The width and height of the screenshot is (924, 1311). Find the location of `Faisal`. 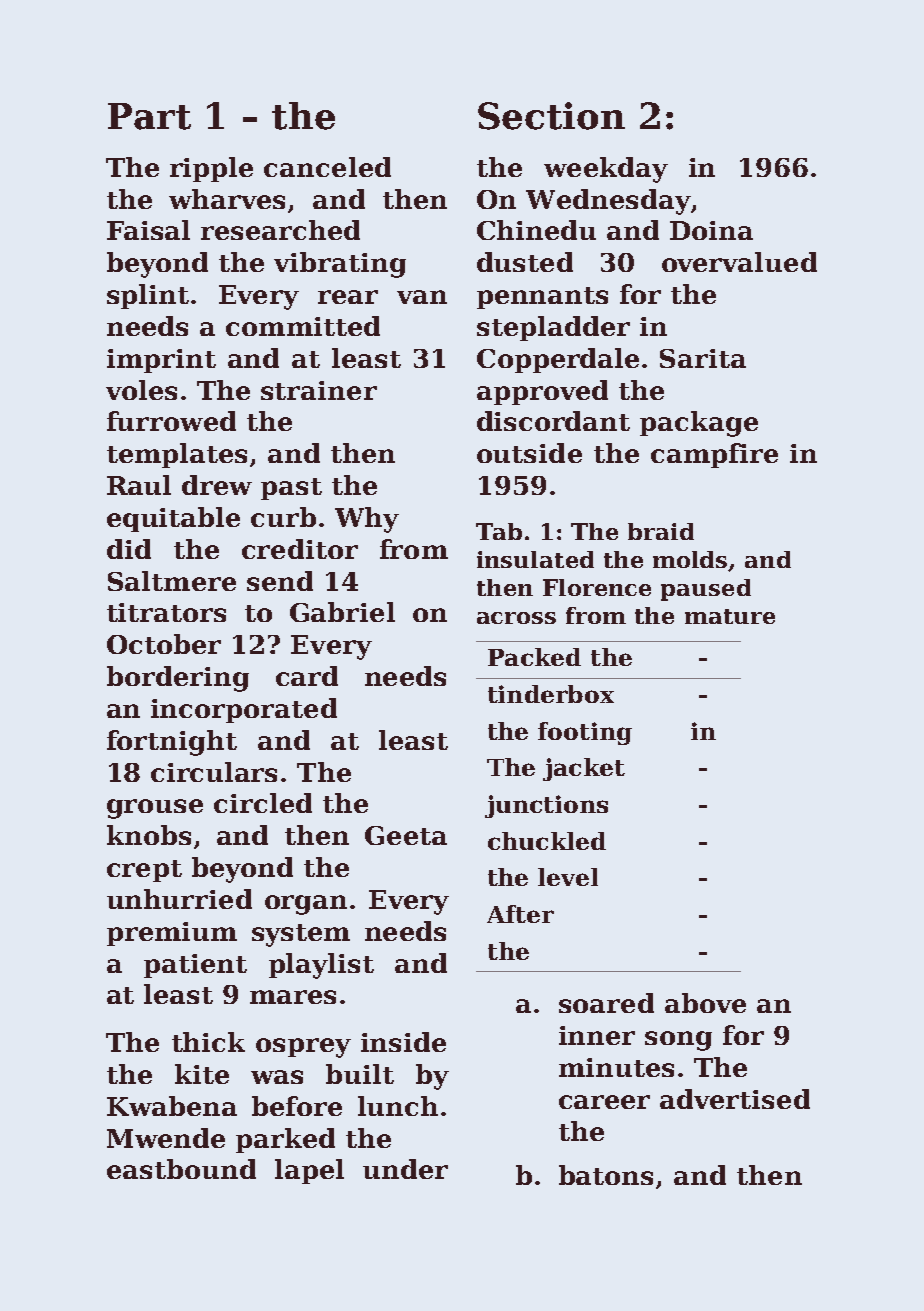

Faisal is located at coordinates (148, 230).
